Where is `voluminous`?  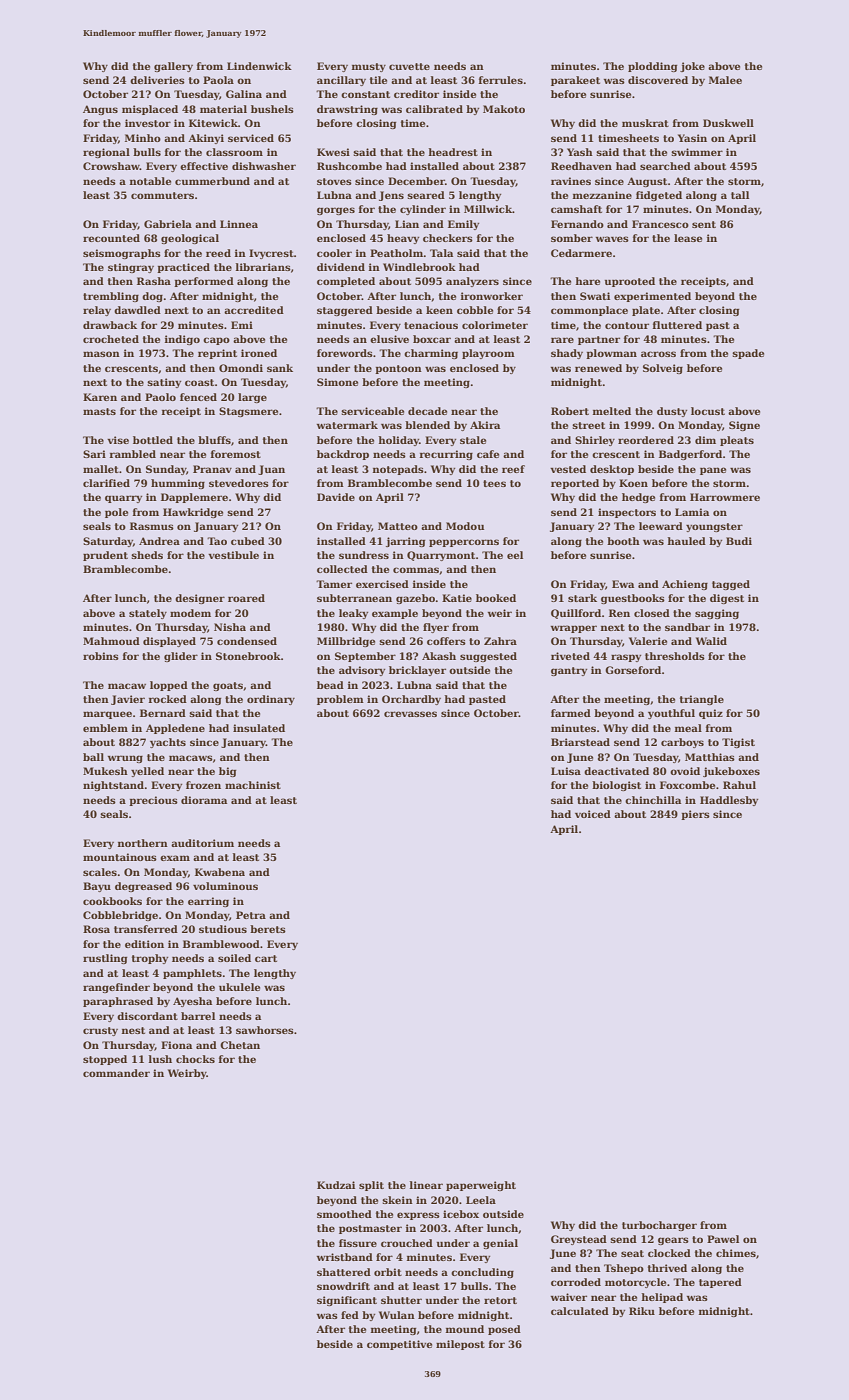 voluminous is located at coordinates (225, 886).
